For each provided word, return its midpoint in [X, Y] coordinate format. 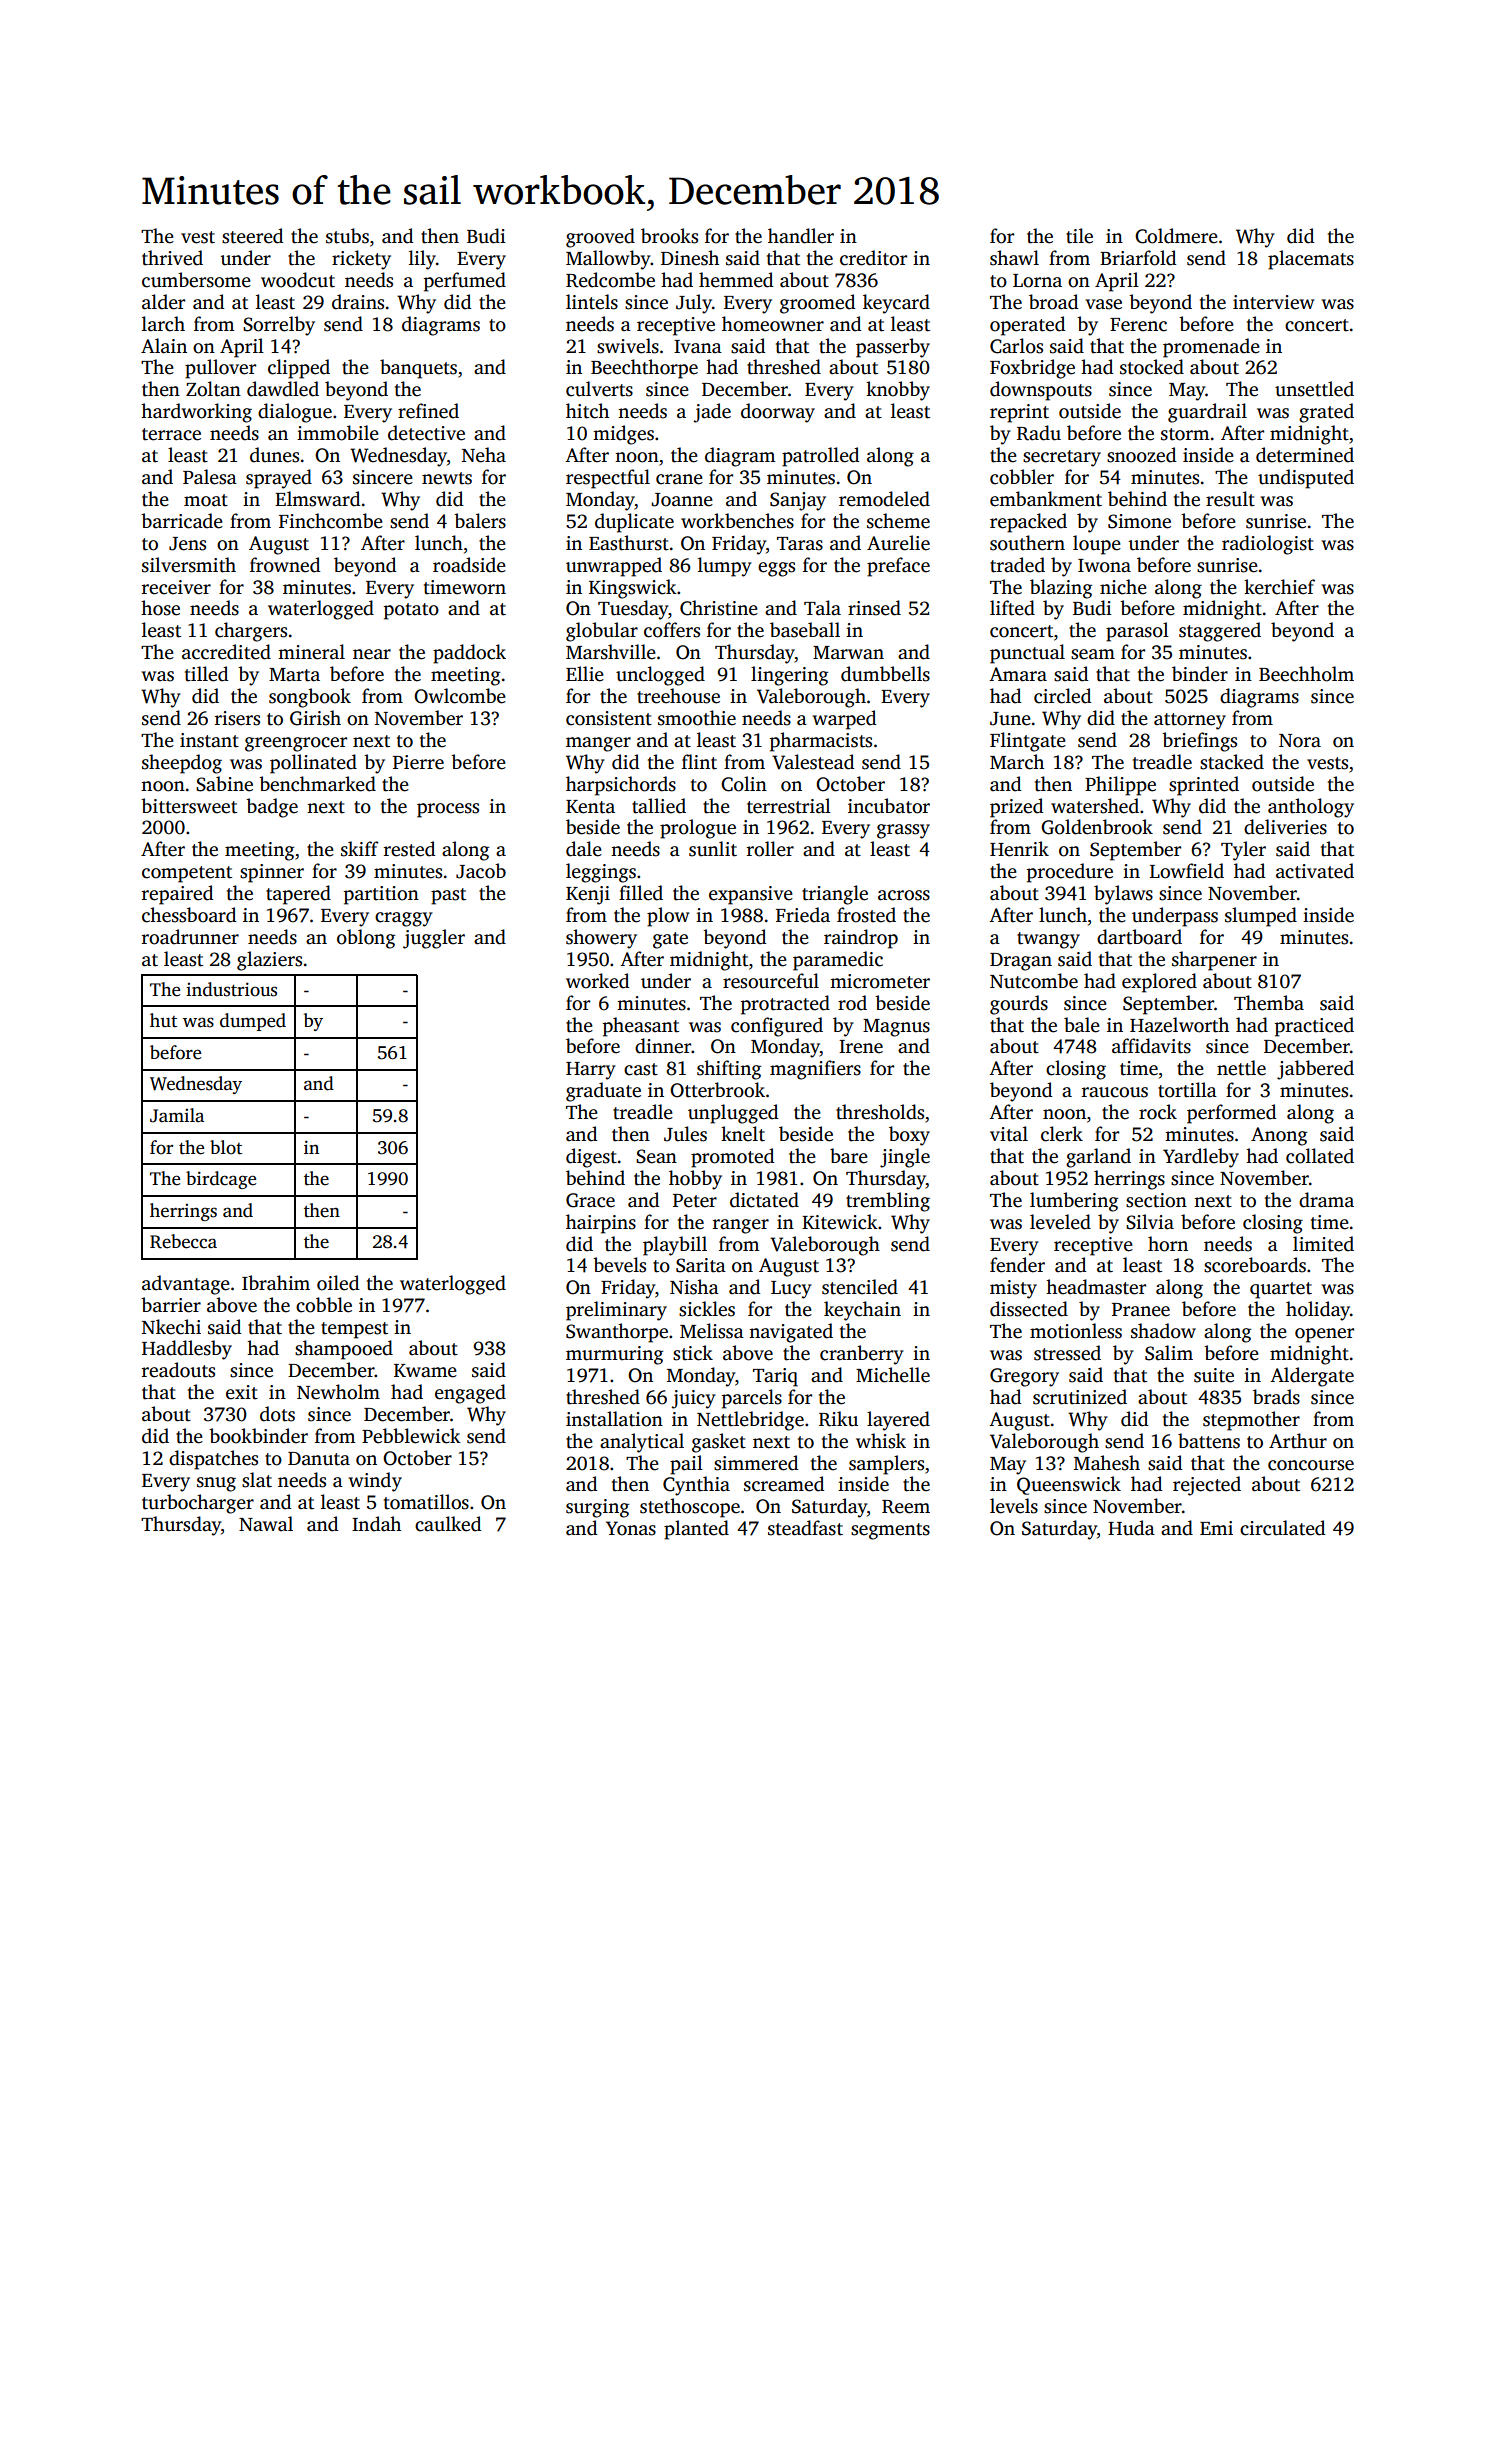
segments [890, 1531]
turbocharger [198, 1504]
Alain [164, 346]
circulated [1282, 1528]
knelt [743, 1134]
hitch [587, 411]
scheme [898, 521]
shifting [729, 1070]
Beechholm [1306, 674]
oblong [366, 939]
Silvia [1150, 1222]
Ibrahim [276, 1283]
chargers [251, 632]
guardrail [1207, 413]
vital [1009, 1134]
